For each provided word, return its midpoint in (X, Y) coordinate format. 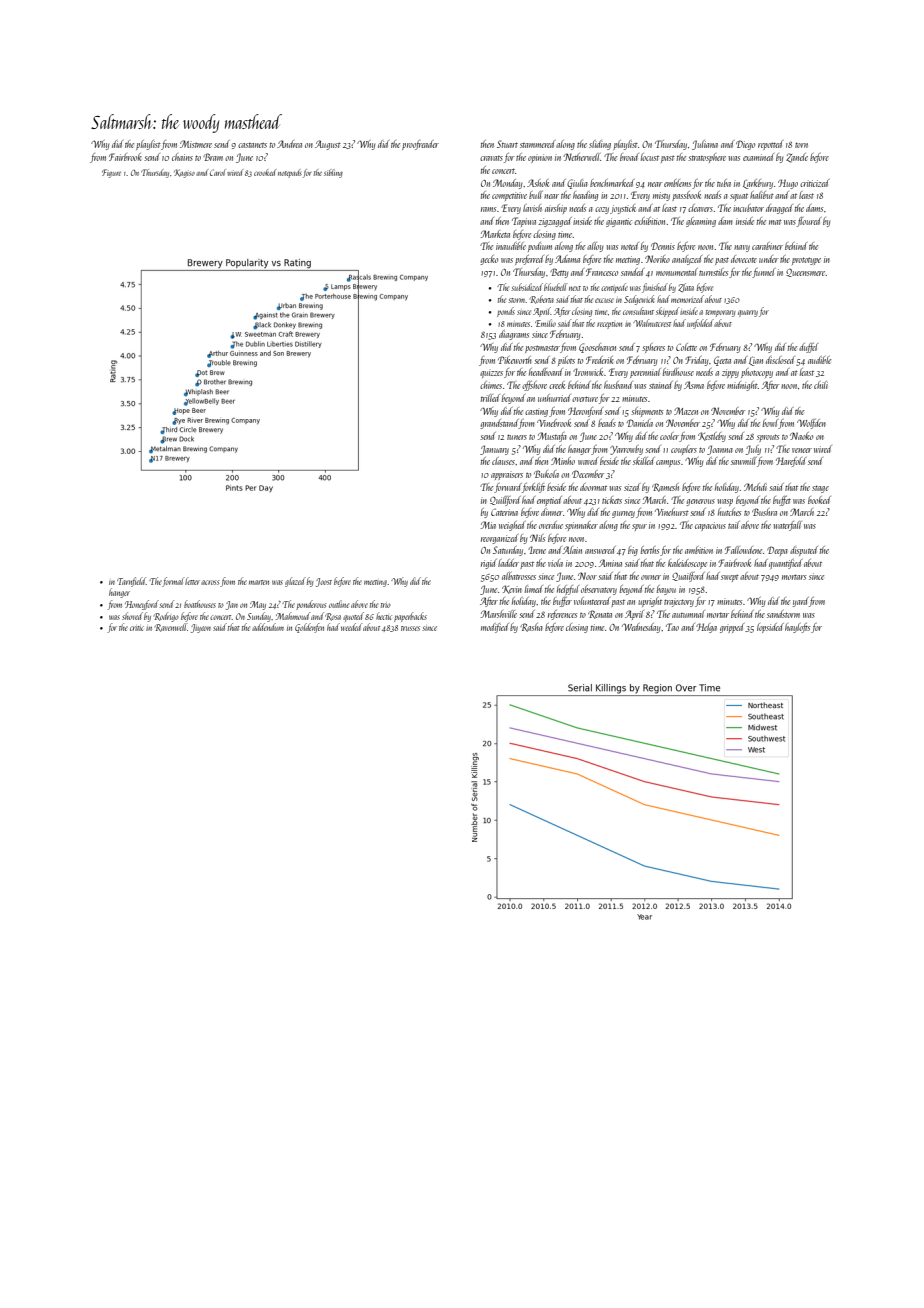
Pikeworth (515, 360)
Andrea (289, 144)
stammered (538, 144)
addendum (268, 627)
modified (495, 628)
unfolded (701, 324)
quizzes (491, 373)
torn (801, 145)
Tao (672, 627)
